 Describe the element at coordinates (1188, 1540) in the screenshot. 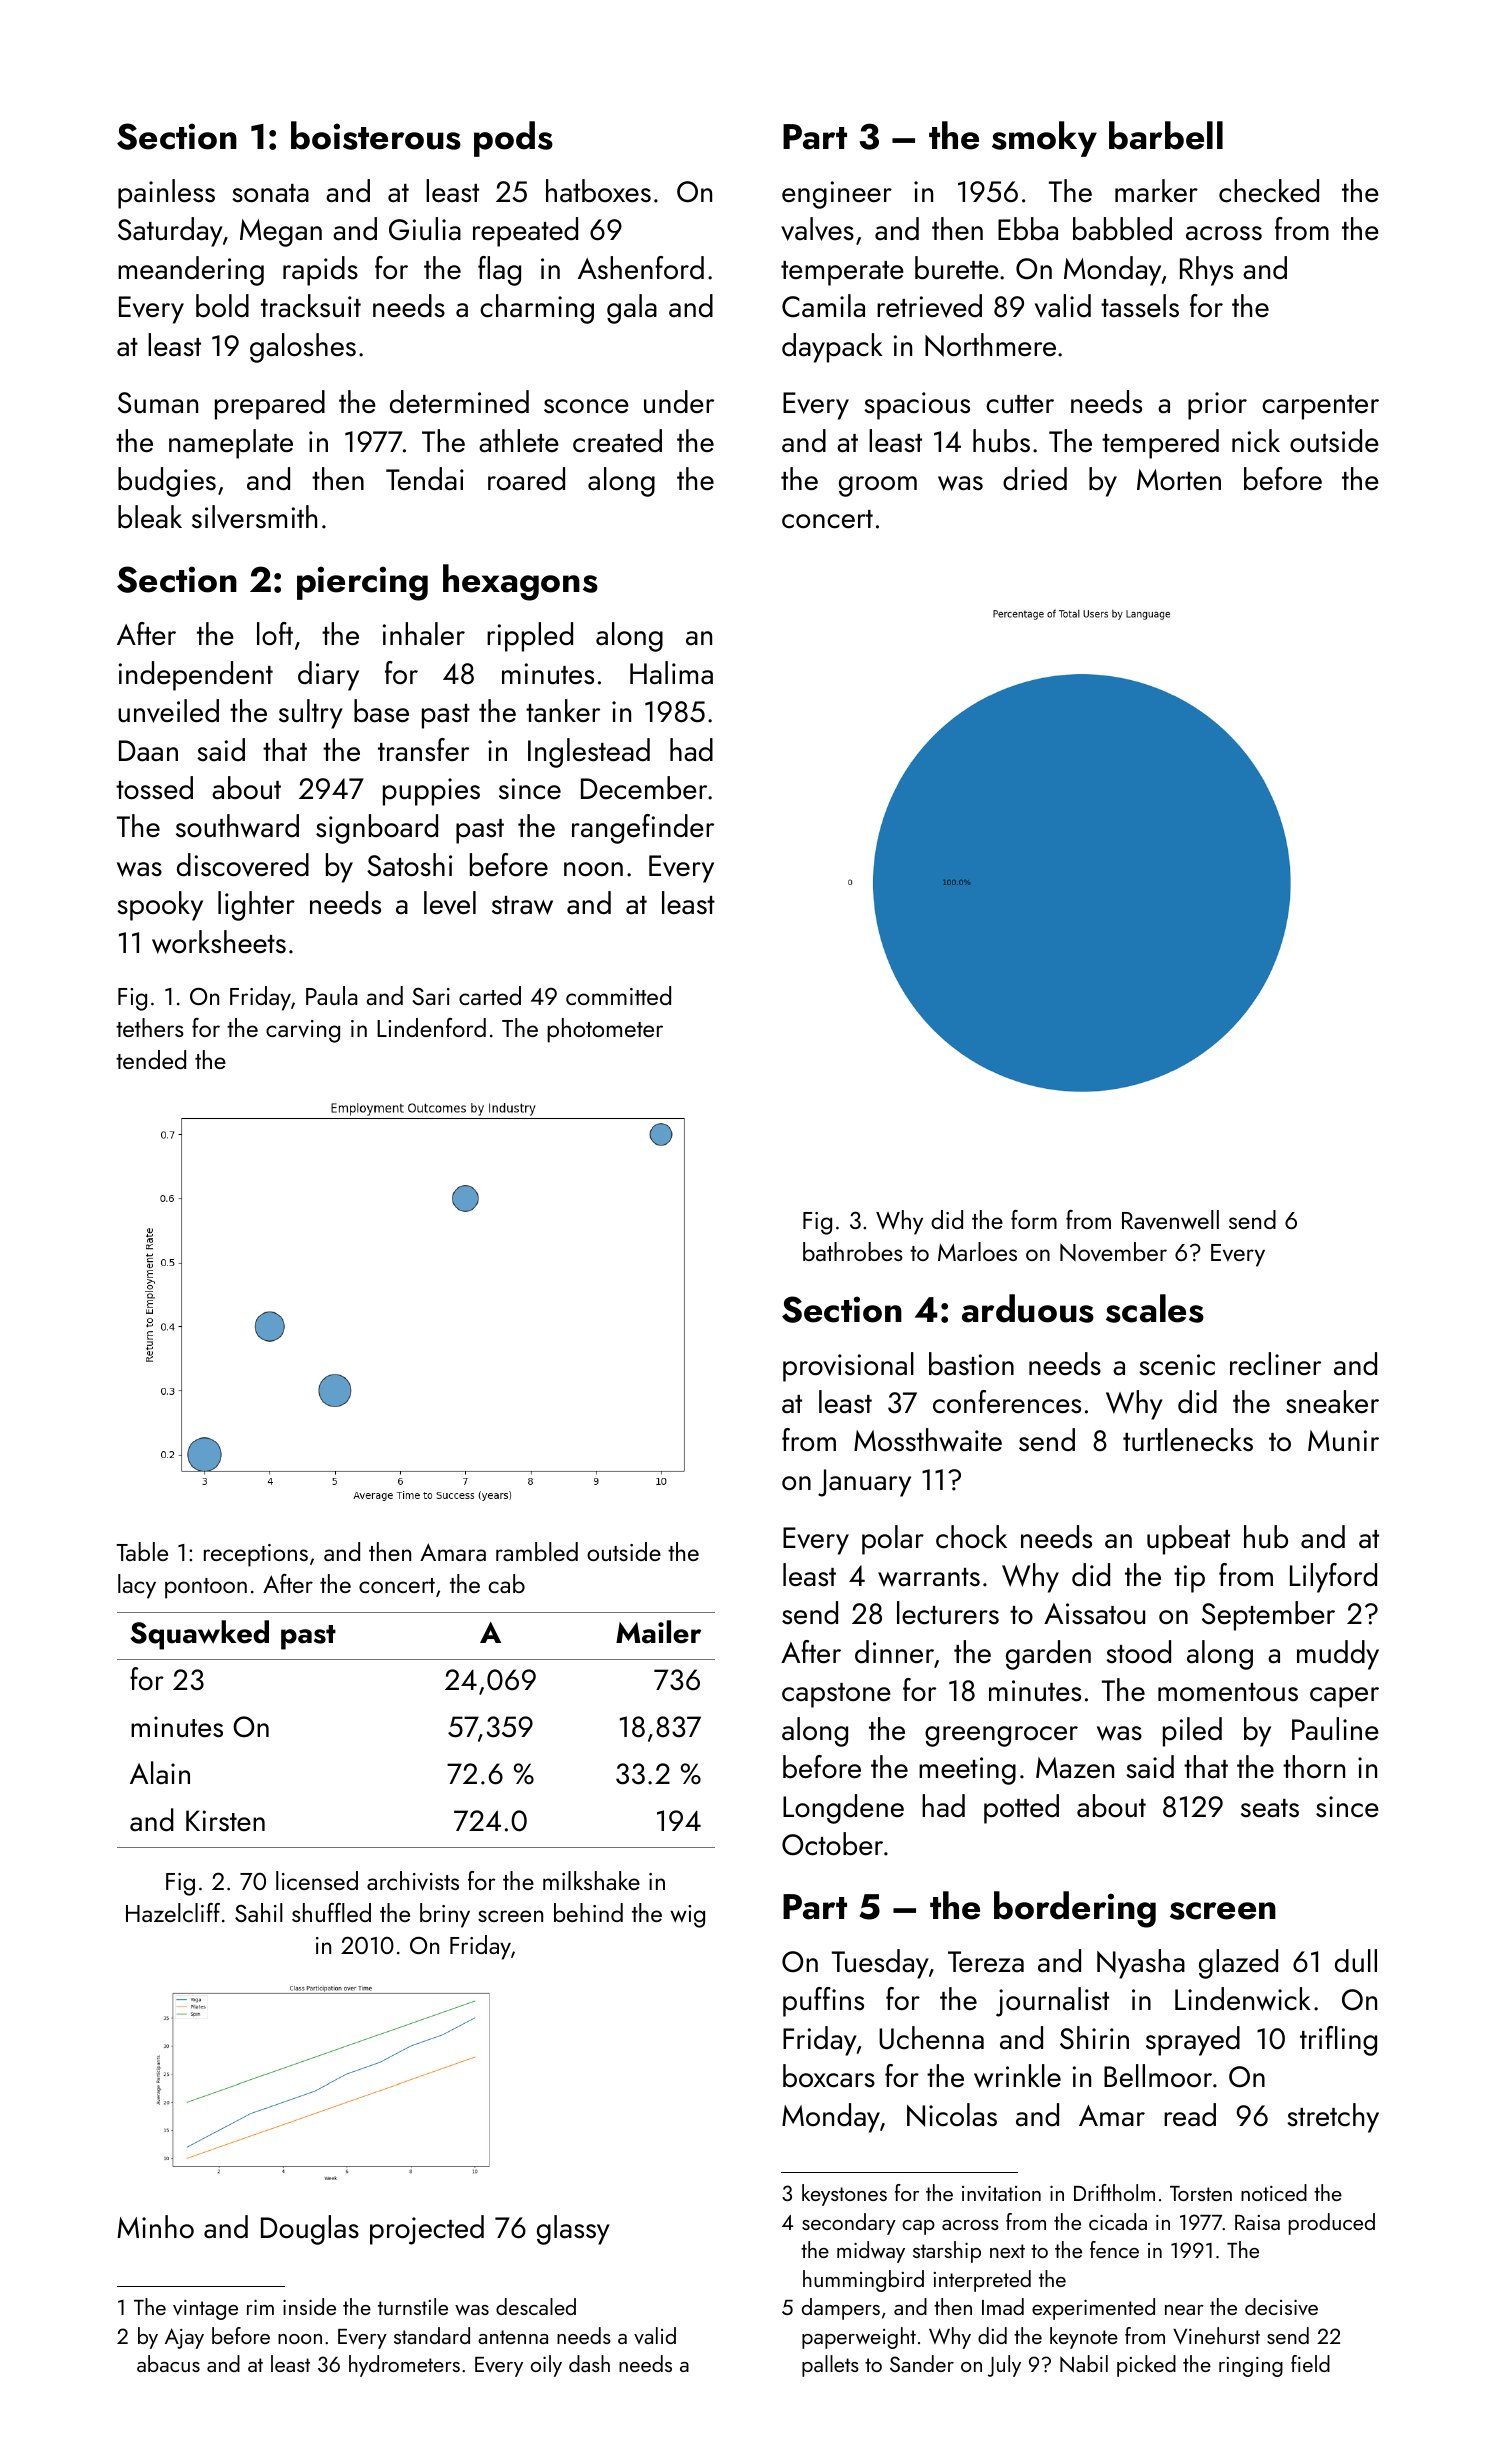

I see `upbeat` at that location.
